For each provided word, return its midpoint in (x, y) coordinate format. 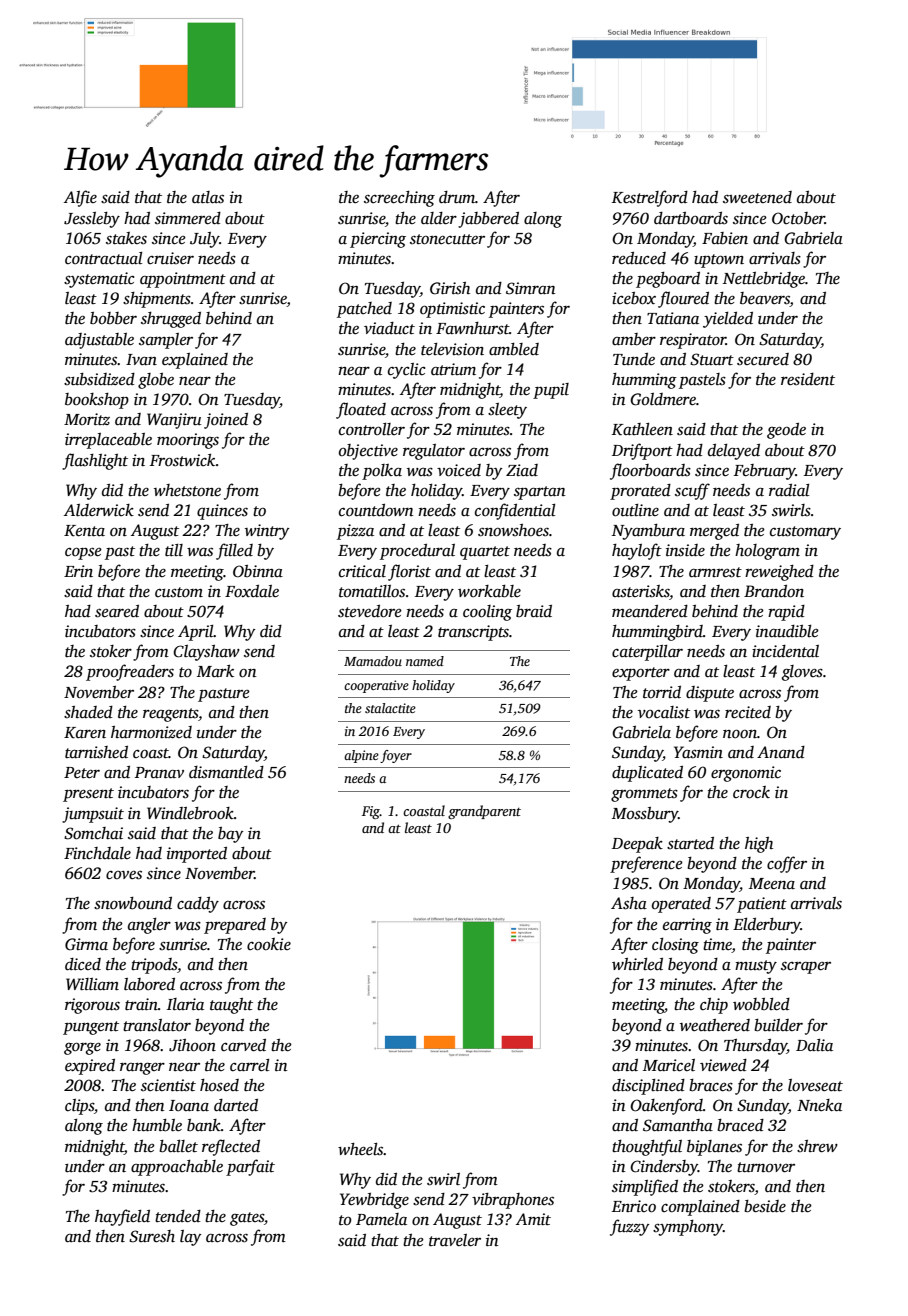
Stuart (712, 359)
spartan (540, 493)
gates (247, 1219)
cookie (269, 944)
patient (762, 905)
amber (634, 339)
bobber (113, 318)
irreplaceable (108, 441)
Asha (629, 903)
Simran (531, 288)
